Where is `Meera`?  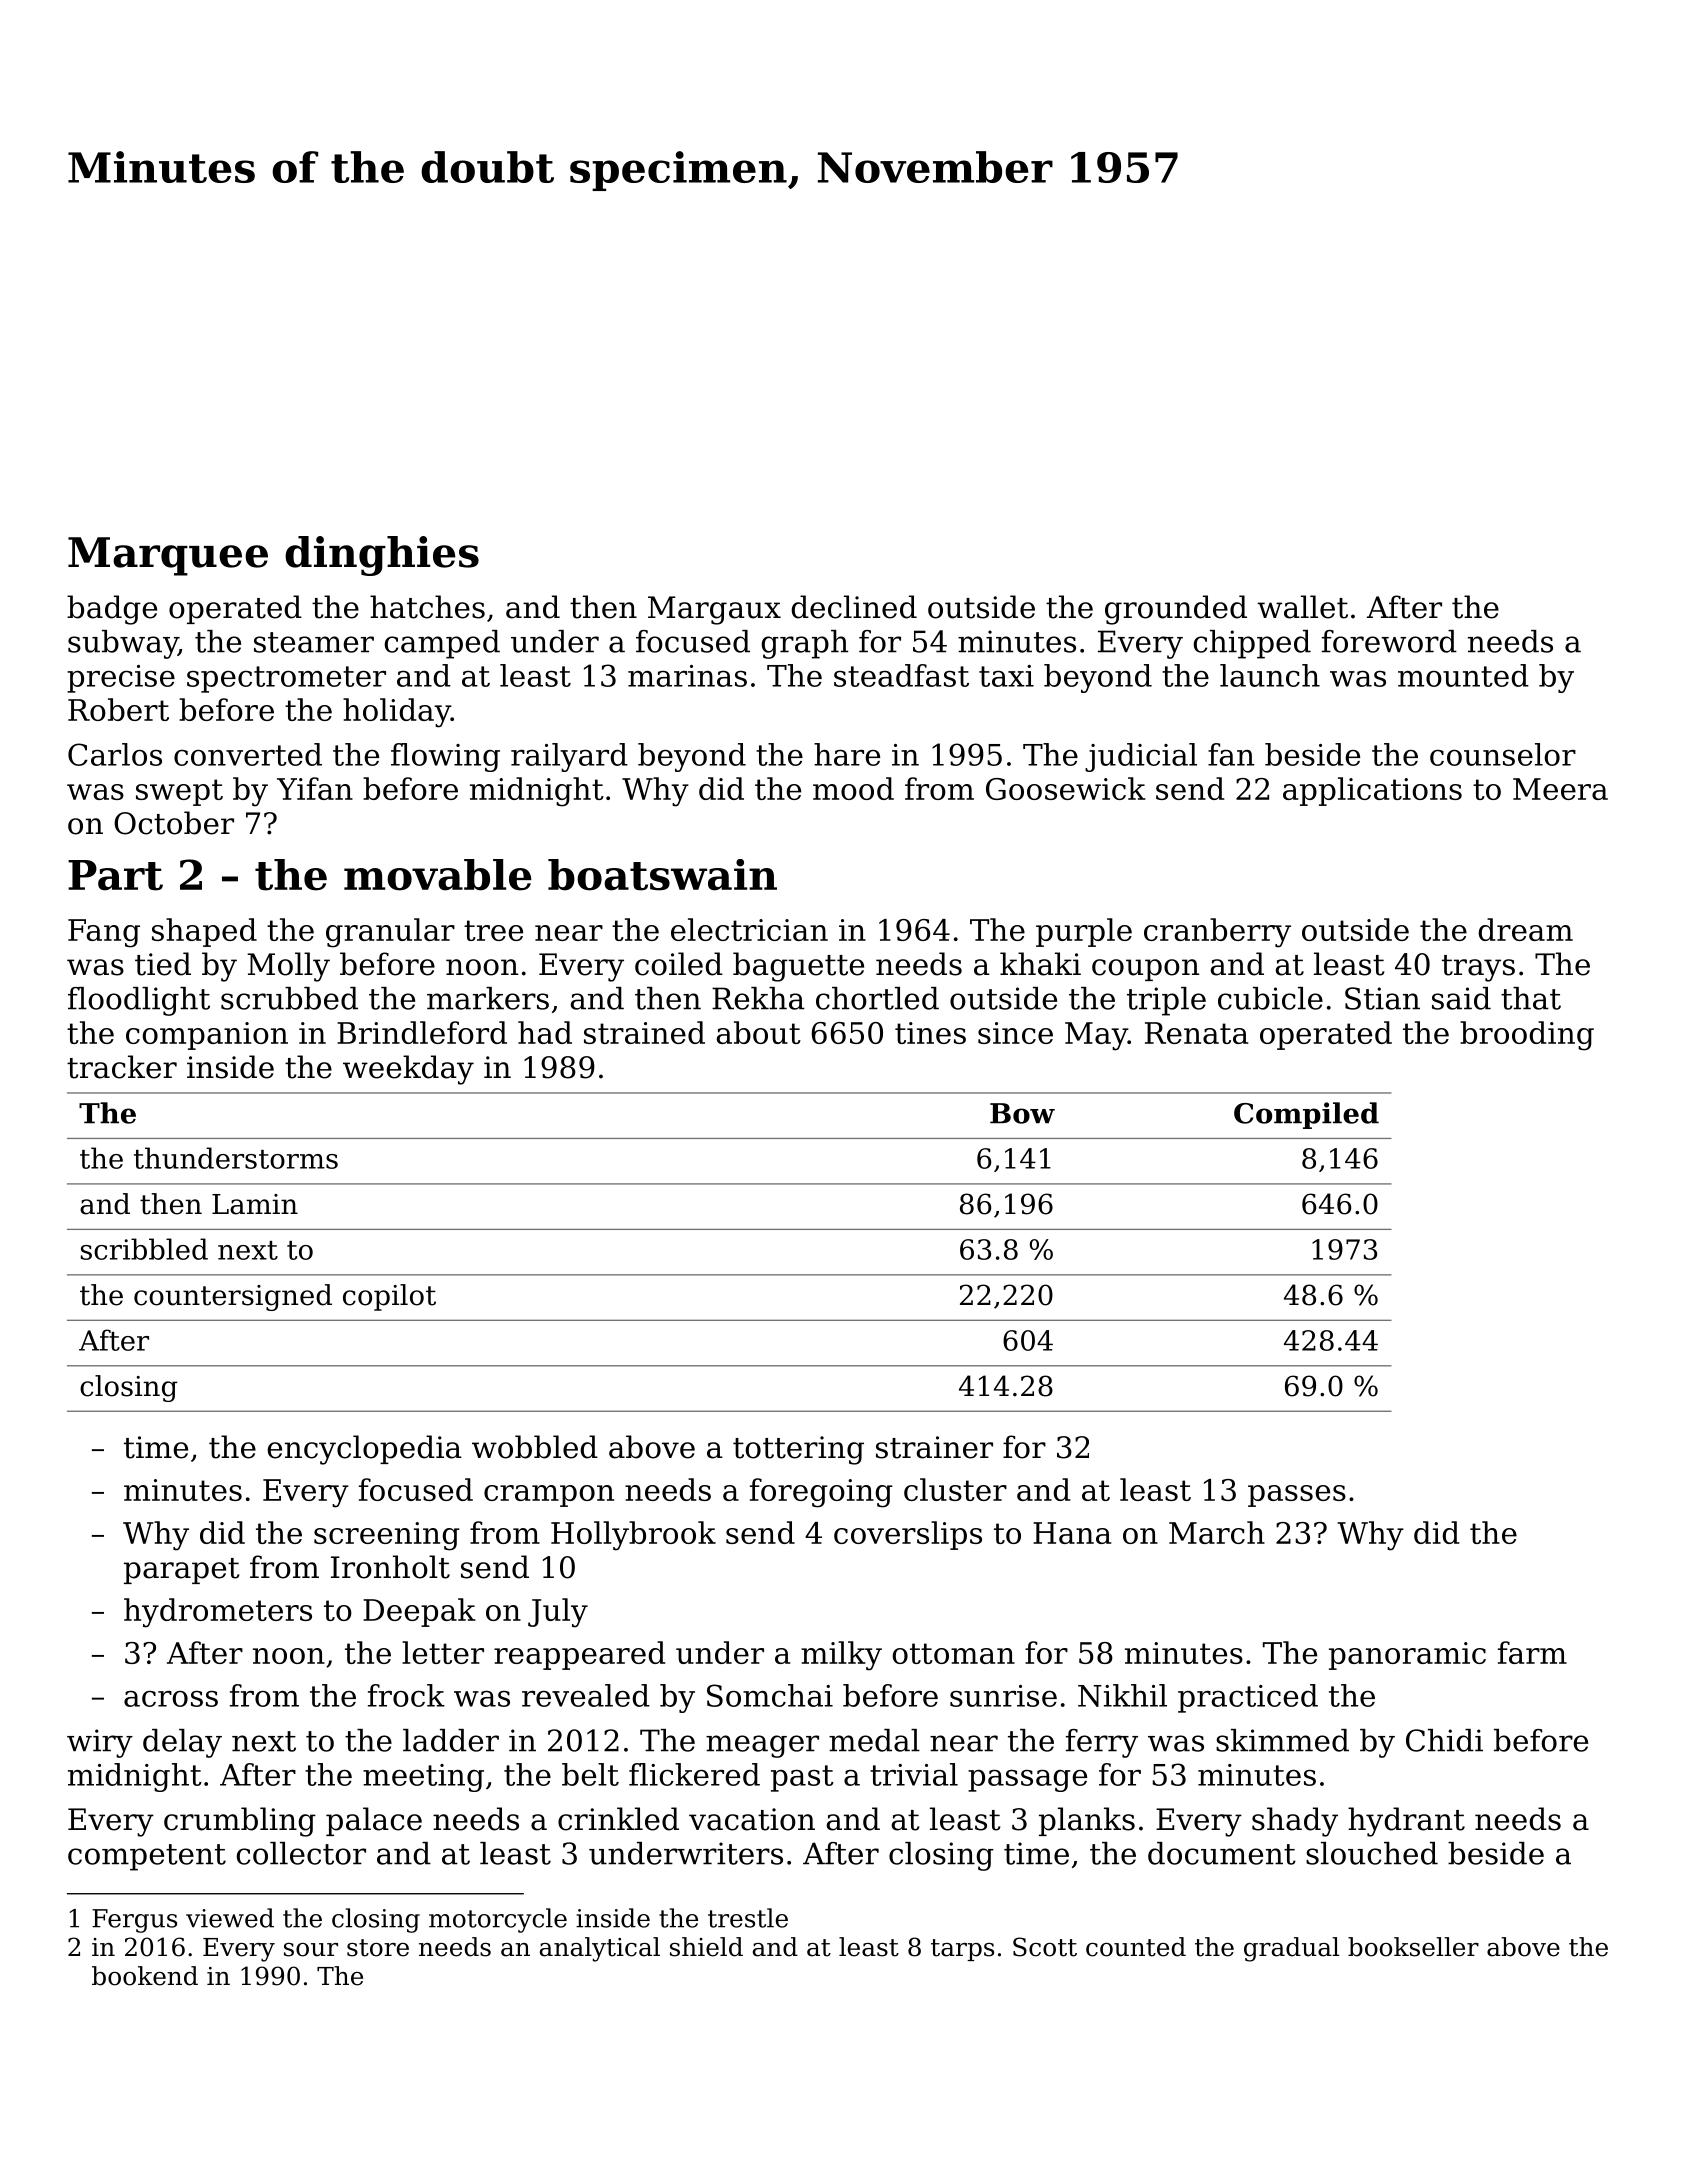
Meera is located at coordinates (1560, 789).
